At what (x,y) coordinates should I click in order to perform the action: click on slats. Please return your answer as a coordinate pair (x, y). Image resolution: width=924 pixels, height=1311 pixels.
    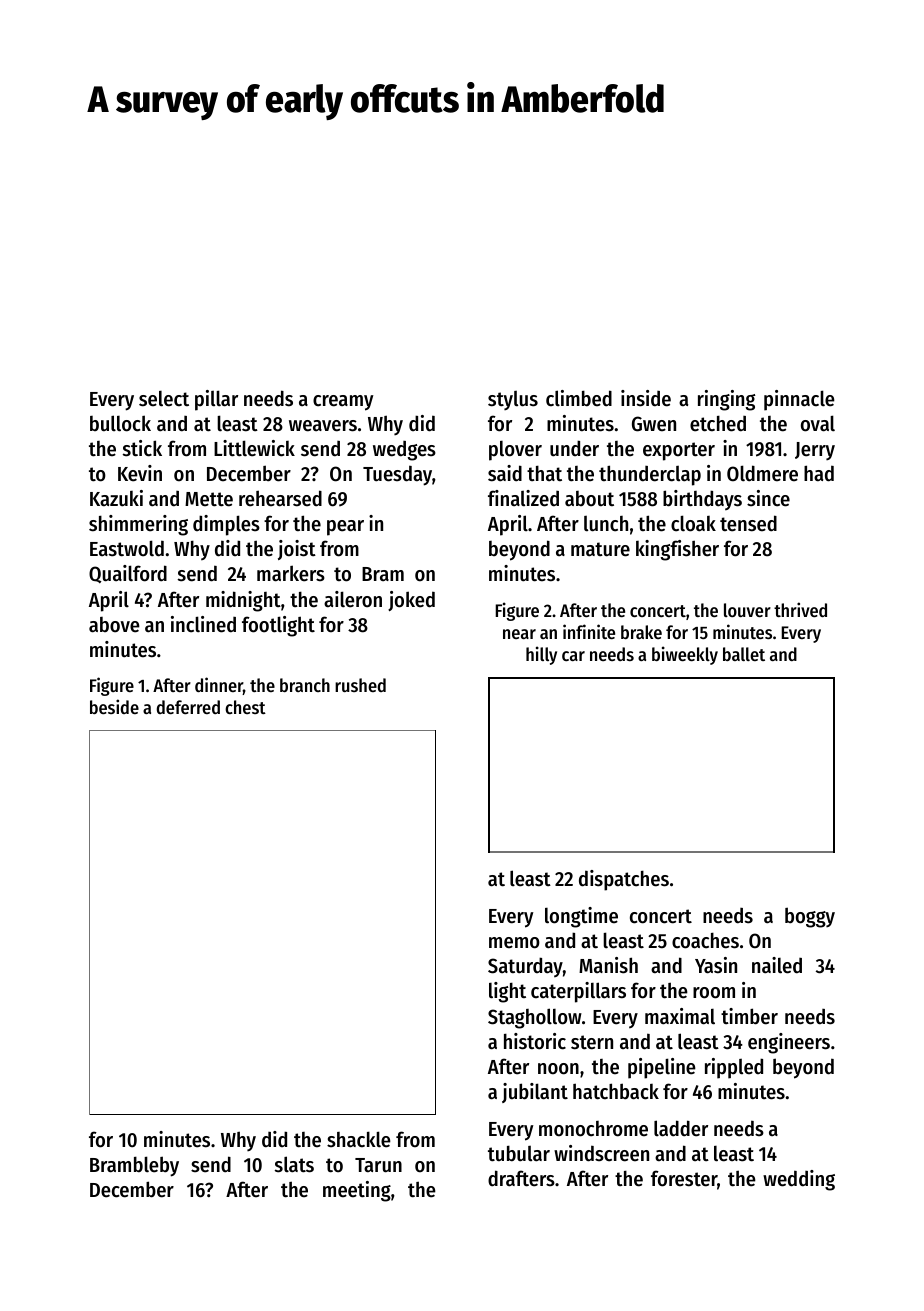
    Looking at the image, I should click on (294, 1164).
